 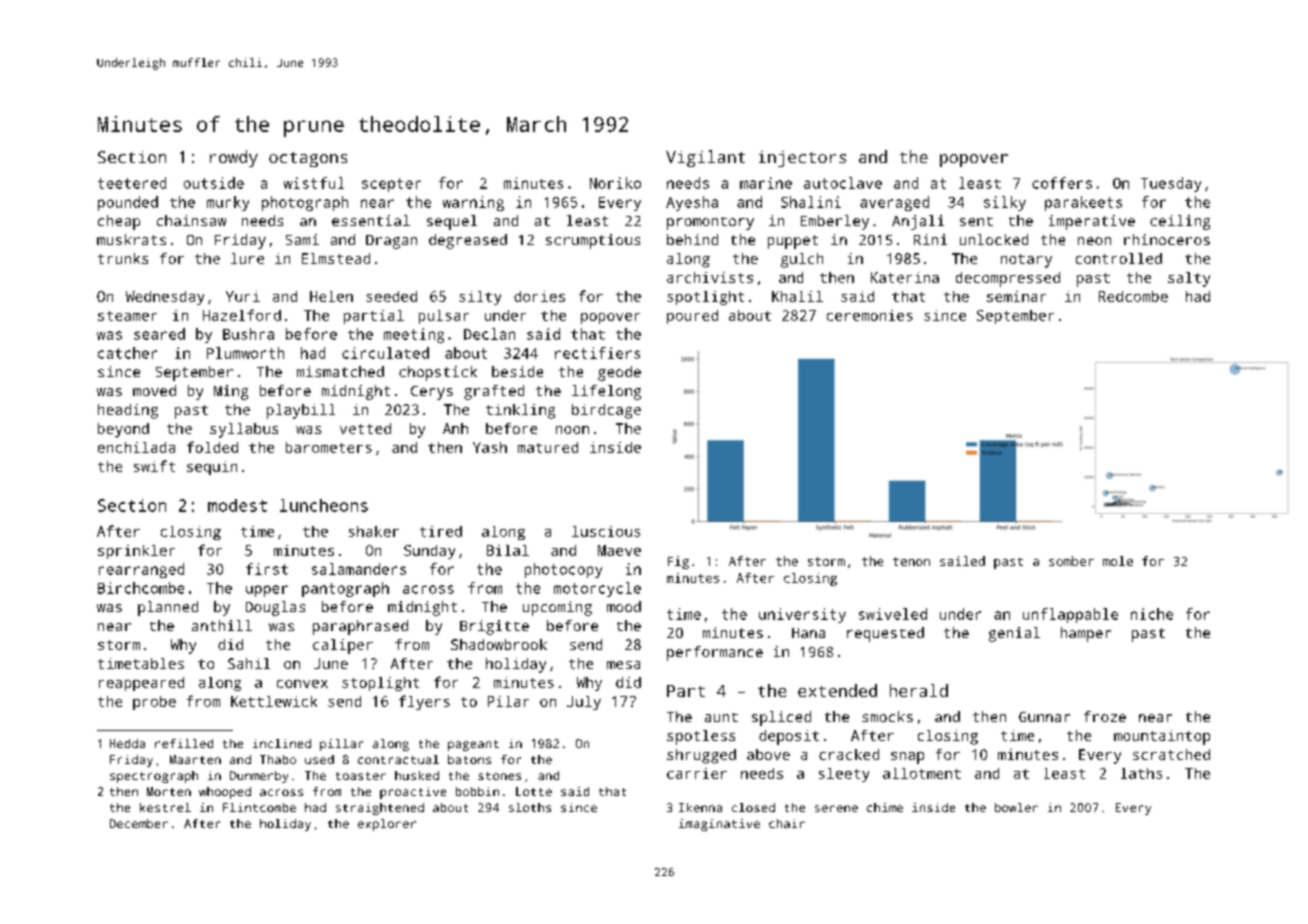 What do you see at coordinates (530, 807) in the page?
I see `sloths` at bounding box center [530, 807].
